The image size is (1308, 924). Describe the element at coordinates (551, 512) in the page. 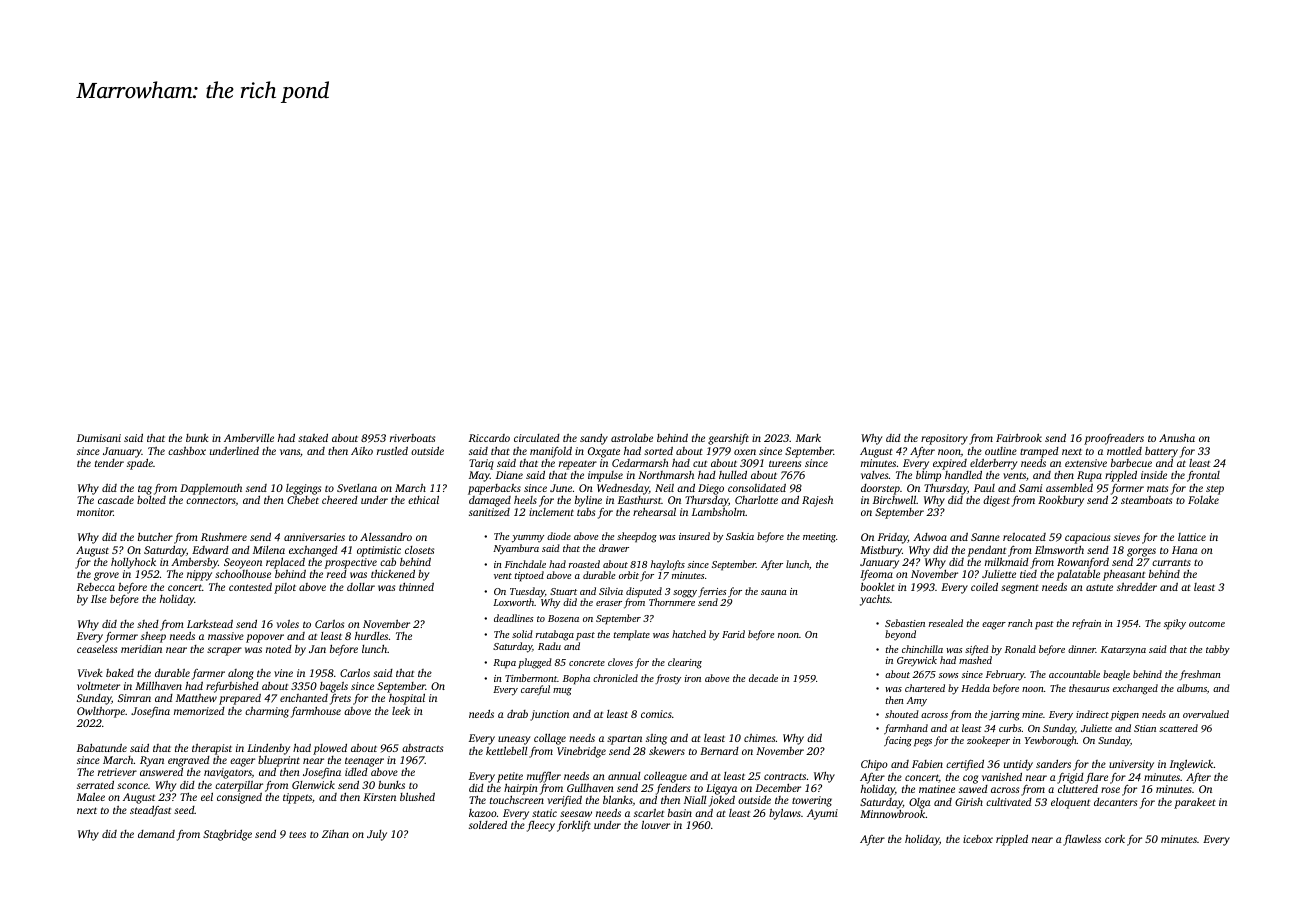

I see `inclement` at that location.
